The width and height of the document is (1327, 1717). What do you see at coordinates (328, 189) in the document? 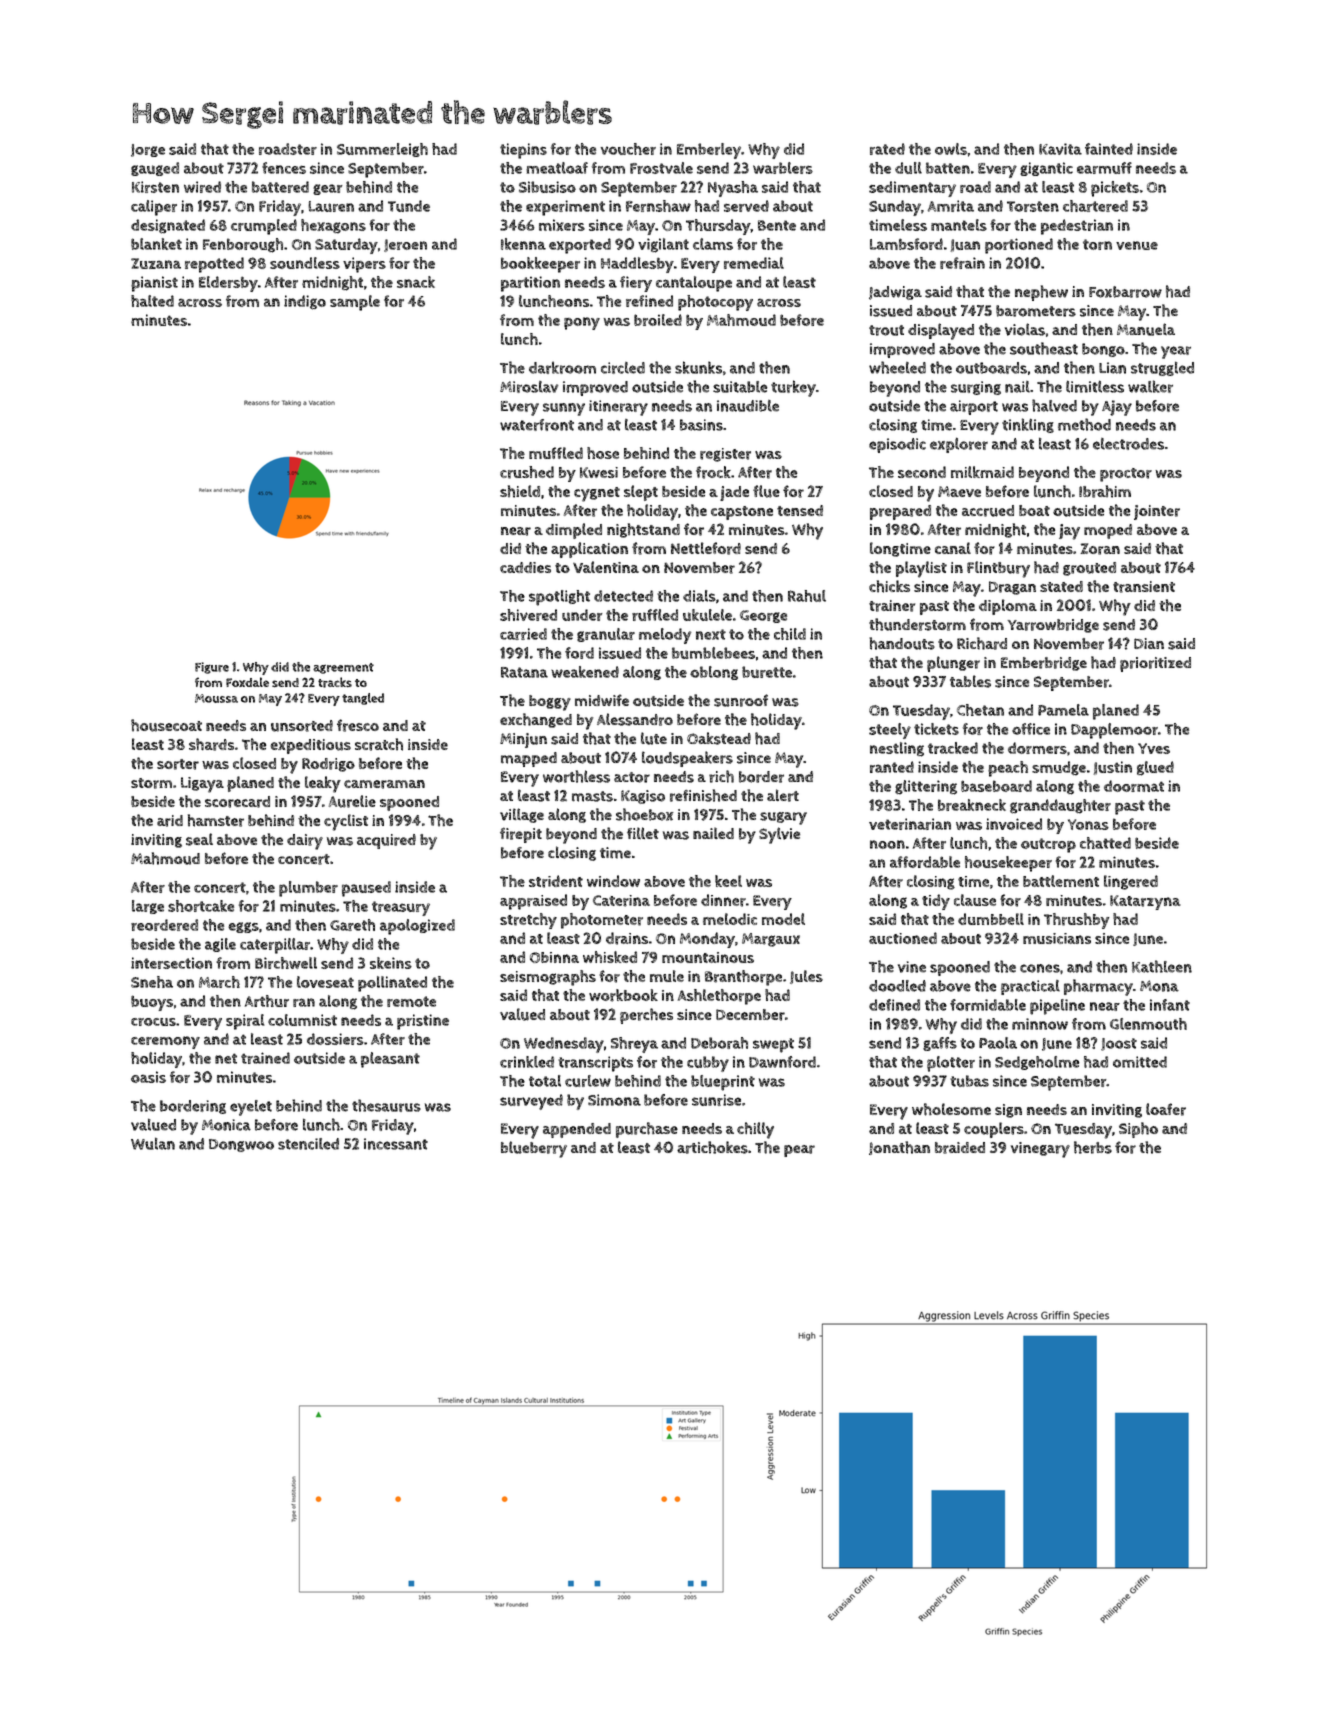
I see `gear` at bounding box center [328, 189].
